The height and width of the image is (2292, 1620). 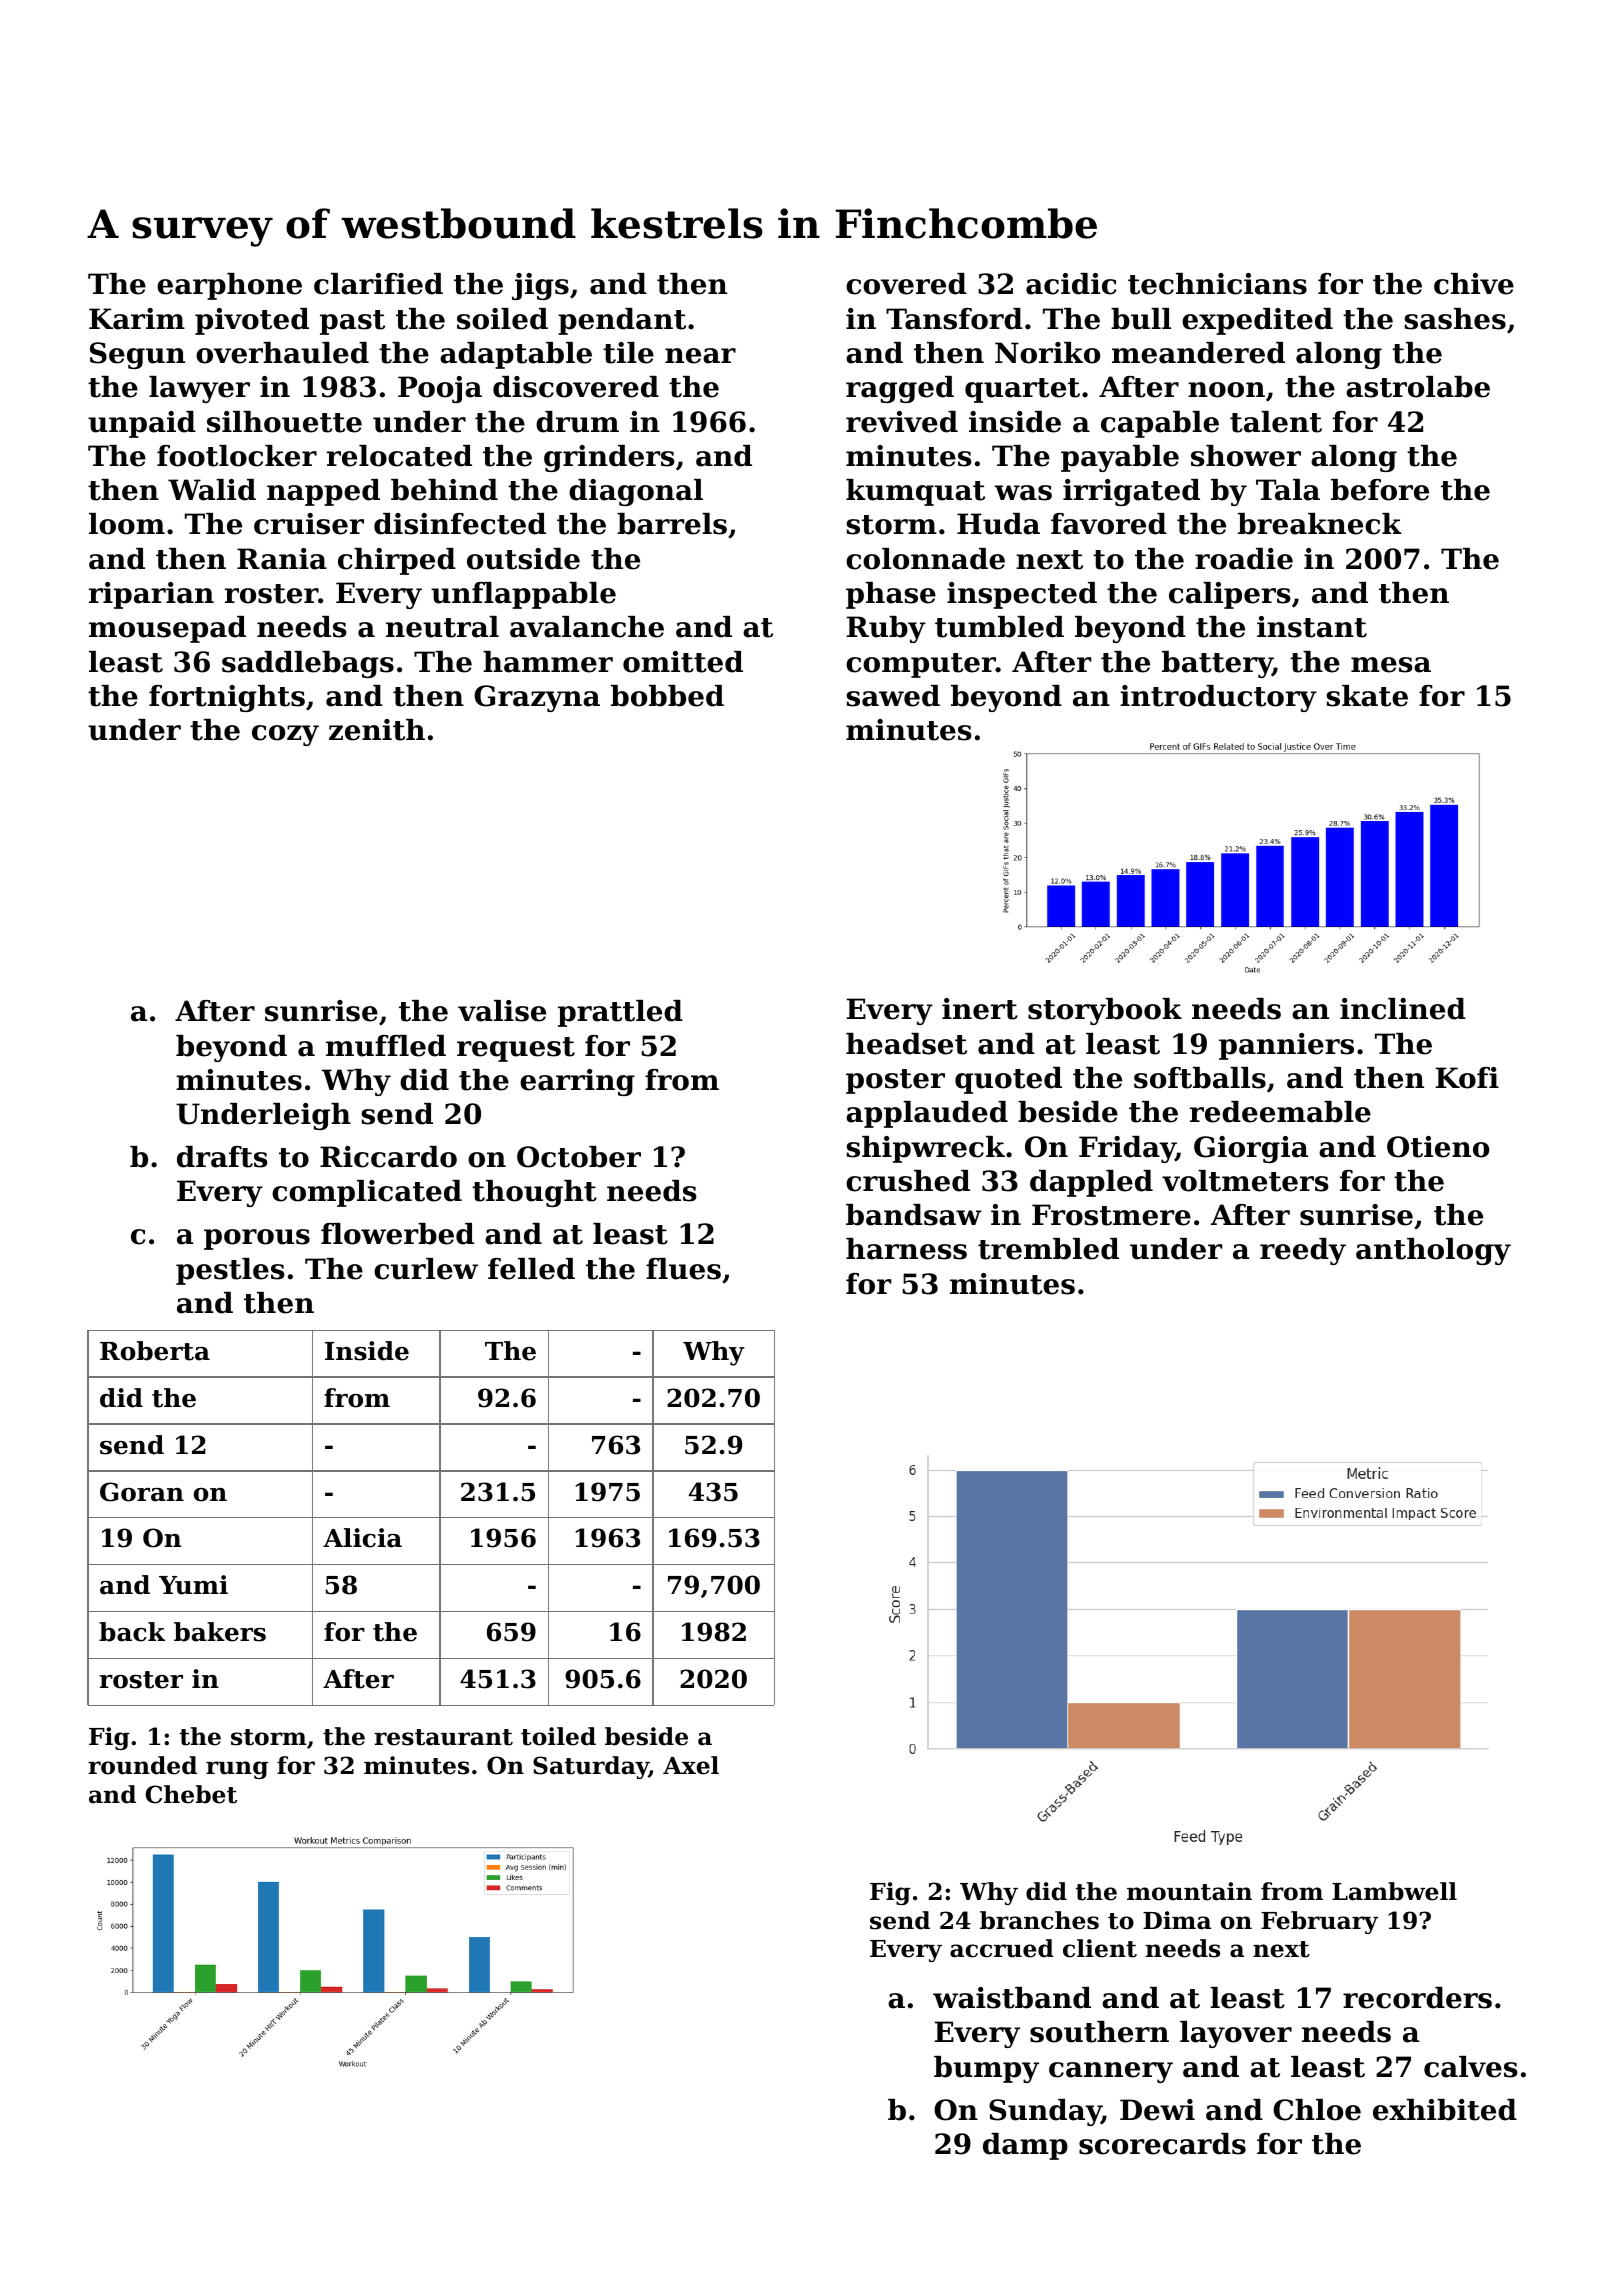 What do you see at coordinates (444, 490) in the image?
I see `behind` at bounding box center [444, 490].
